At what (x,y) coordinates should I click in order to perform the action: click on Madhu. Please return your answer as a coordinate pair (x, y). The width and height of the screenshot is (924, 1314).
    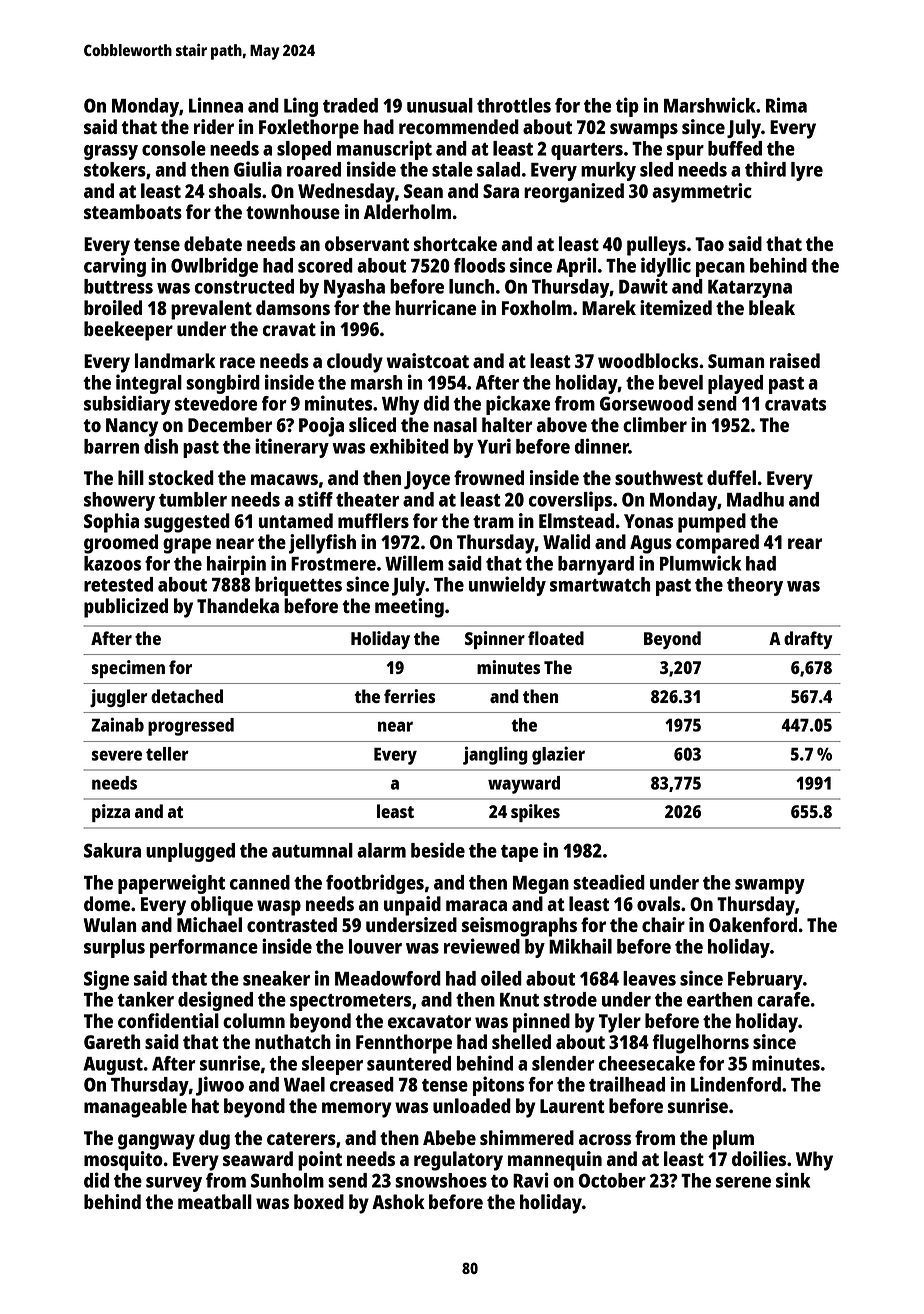
    Looking at the image, I should click on (755, 499).
